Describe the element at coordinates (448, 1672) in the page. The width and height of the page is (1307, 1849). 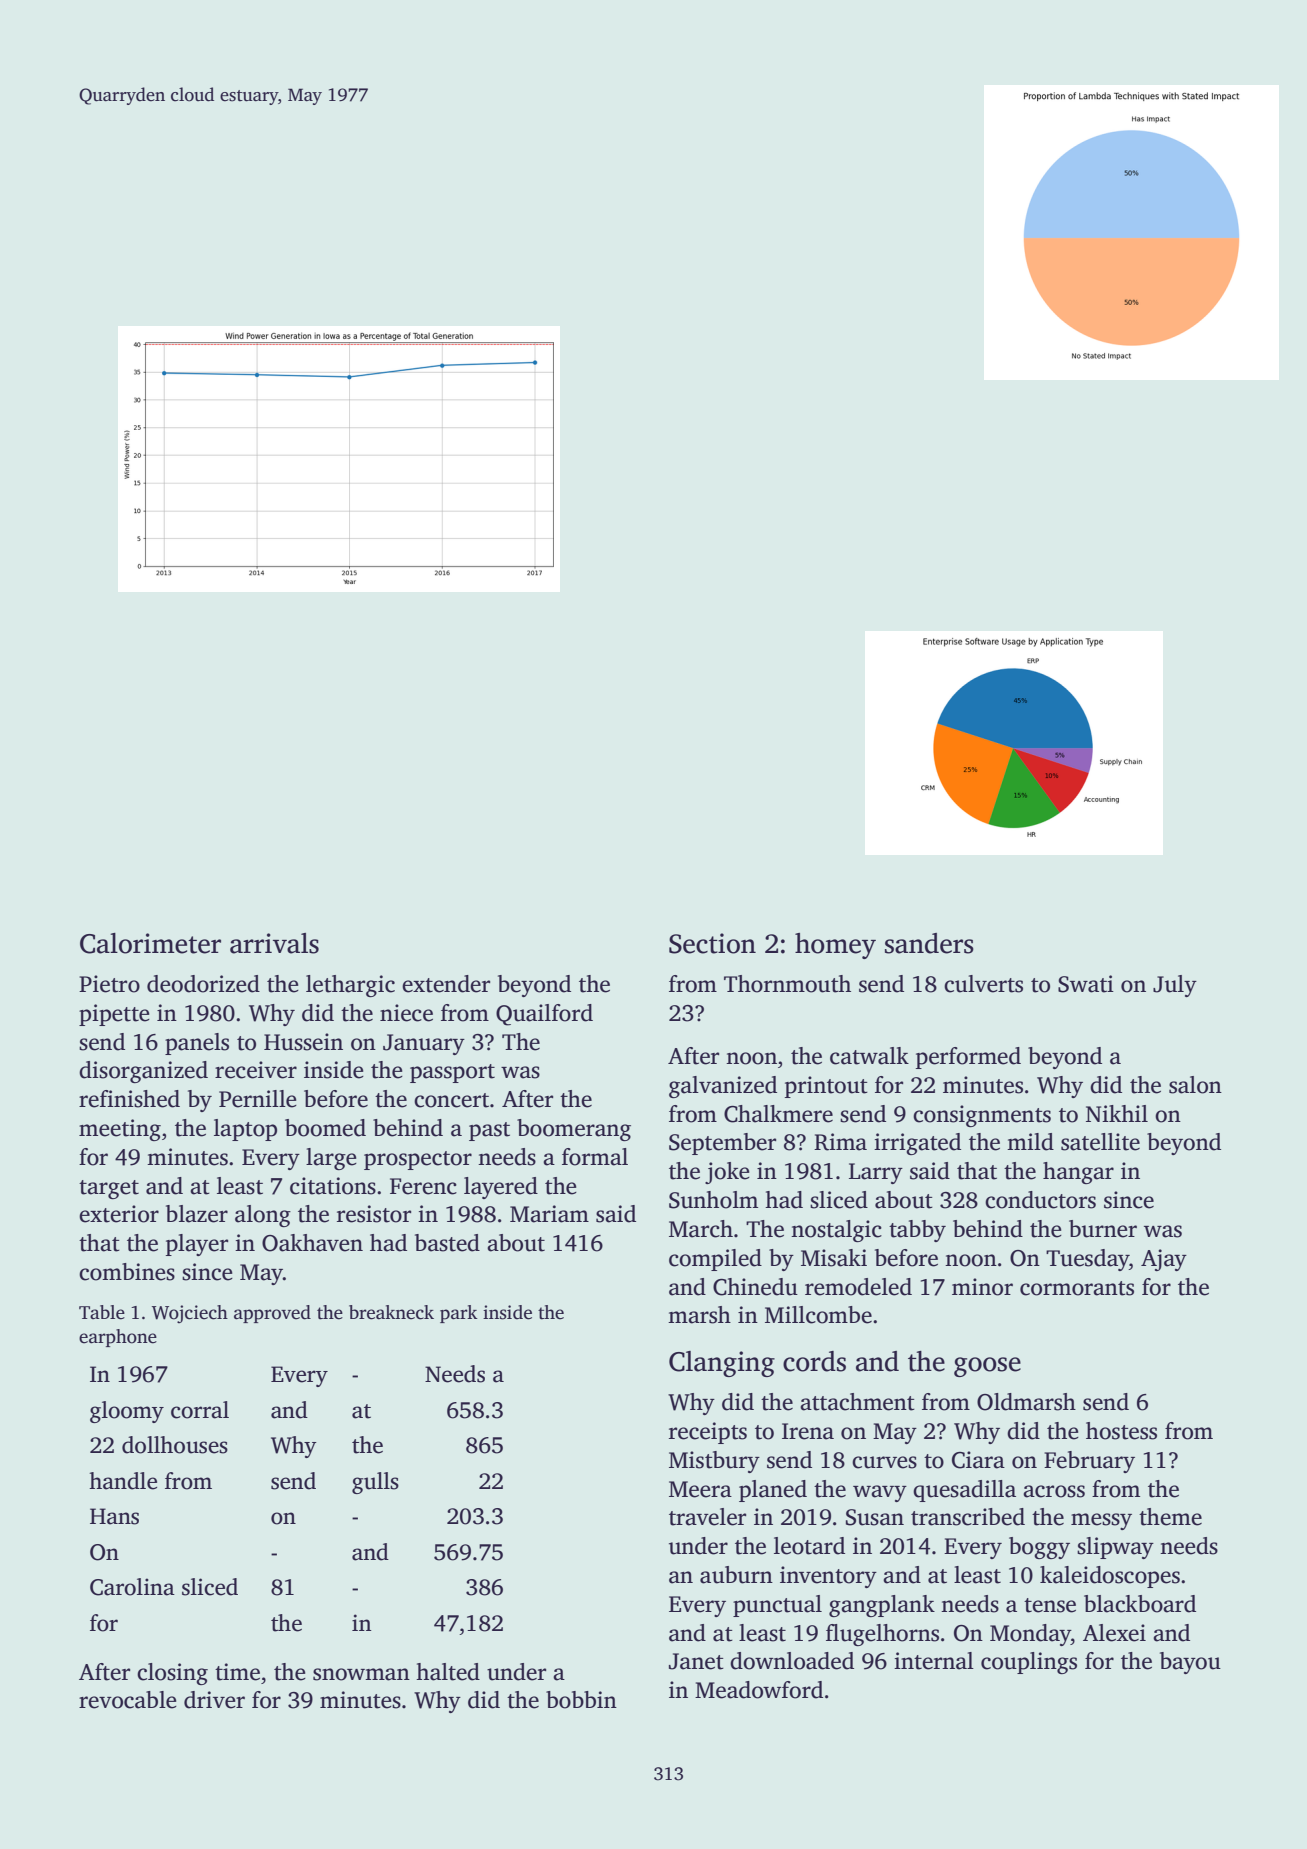
I see `halted` at that location.
